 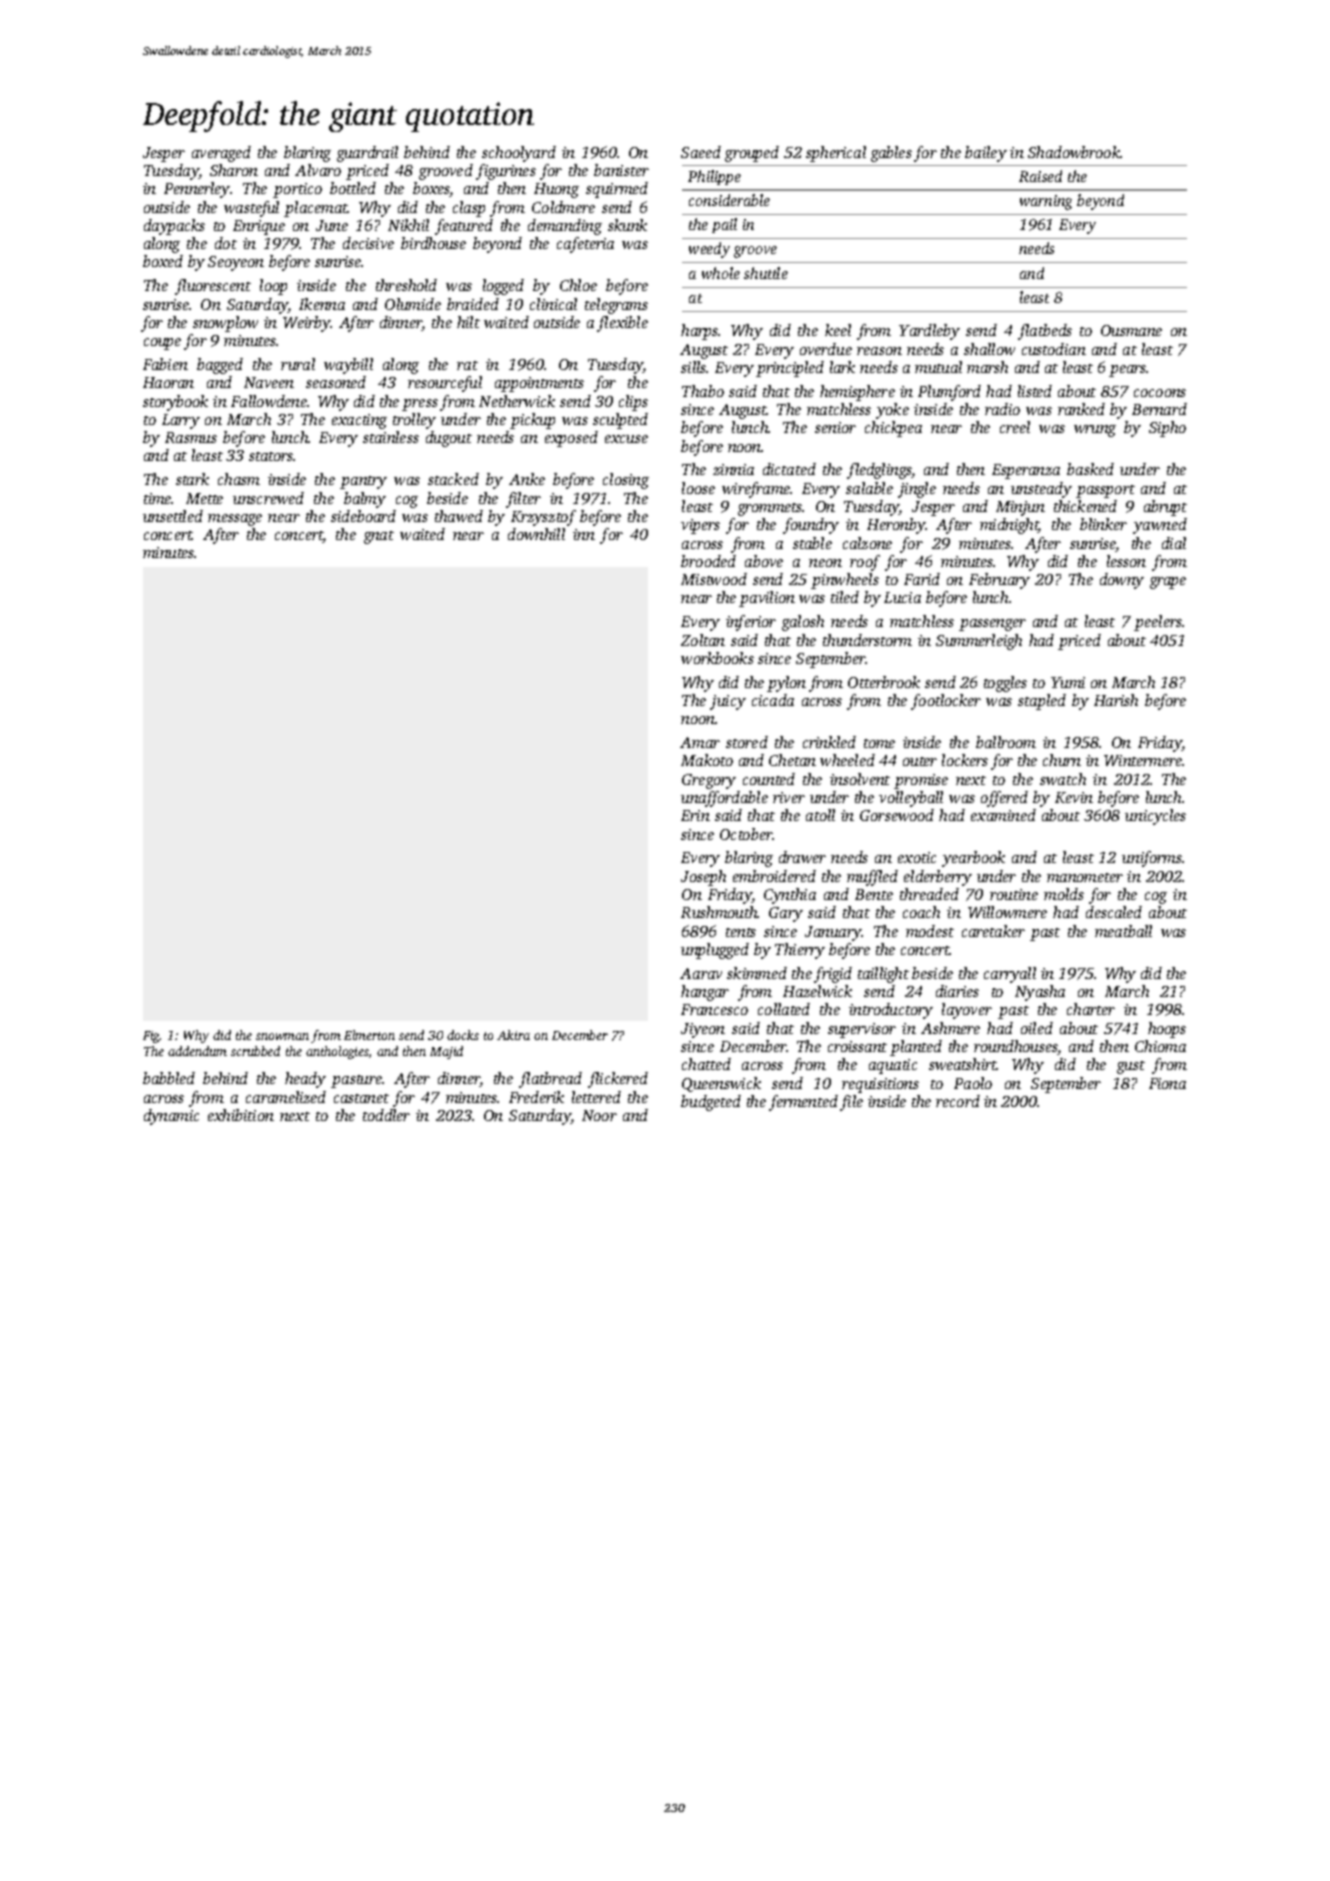 I want to click on manometer, so click(x=1085, y=877).
